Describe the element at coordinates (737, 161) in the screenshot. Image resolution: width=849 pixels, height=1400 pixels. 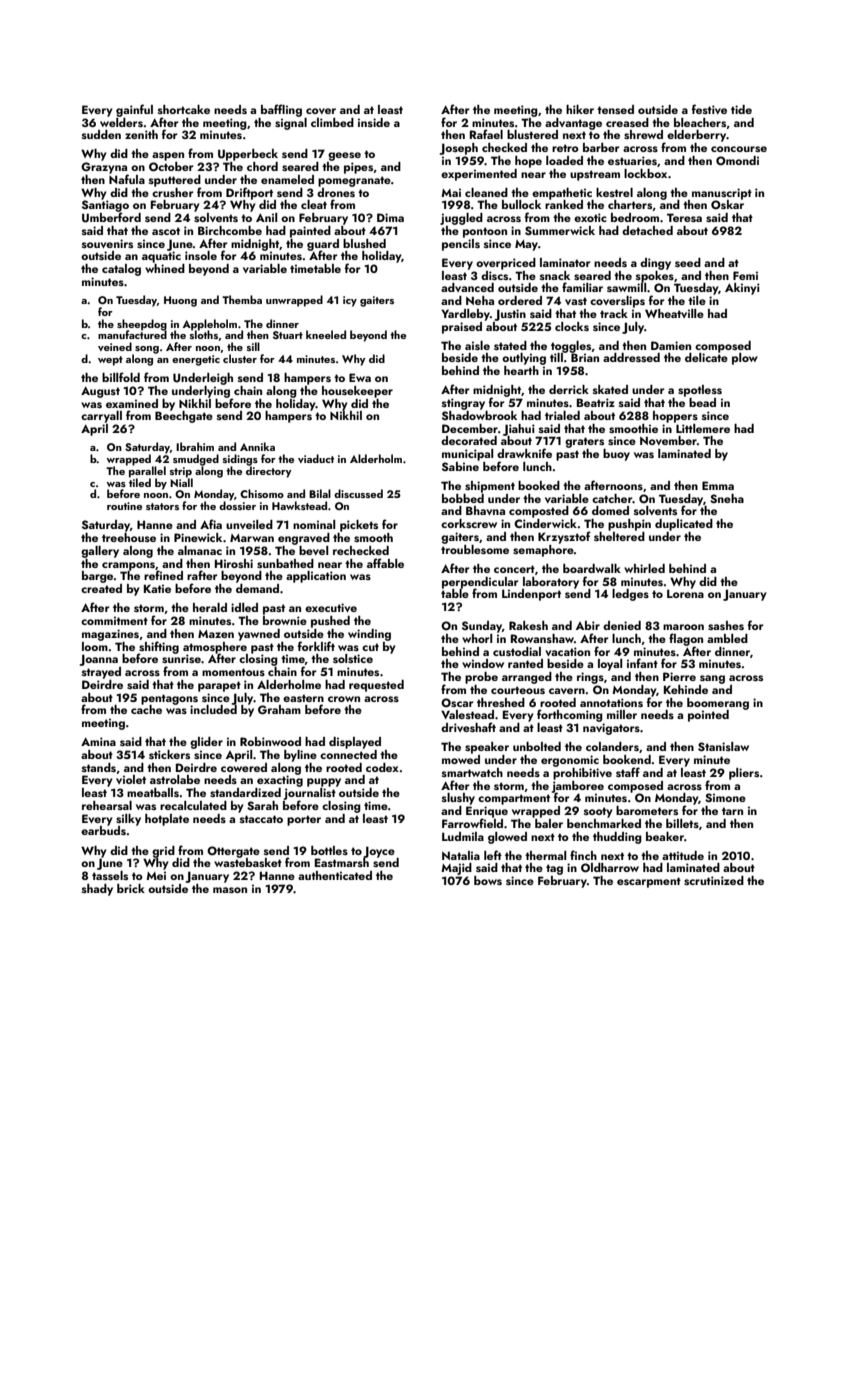
I see `Omondi` at that location.
